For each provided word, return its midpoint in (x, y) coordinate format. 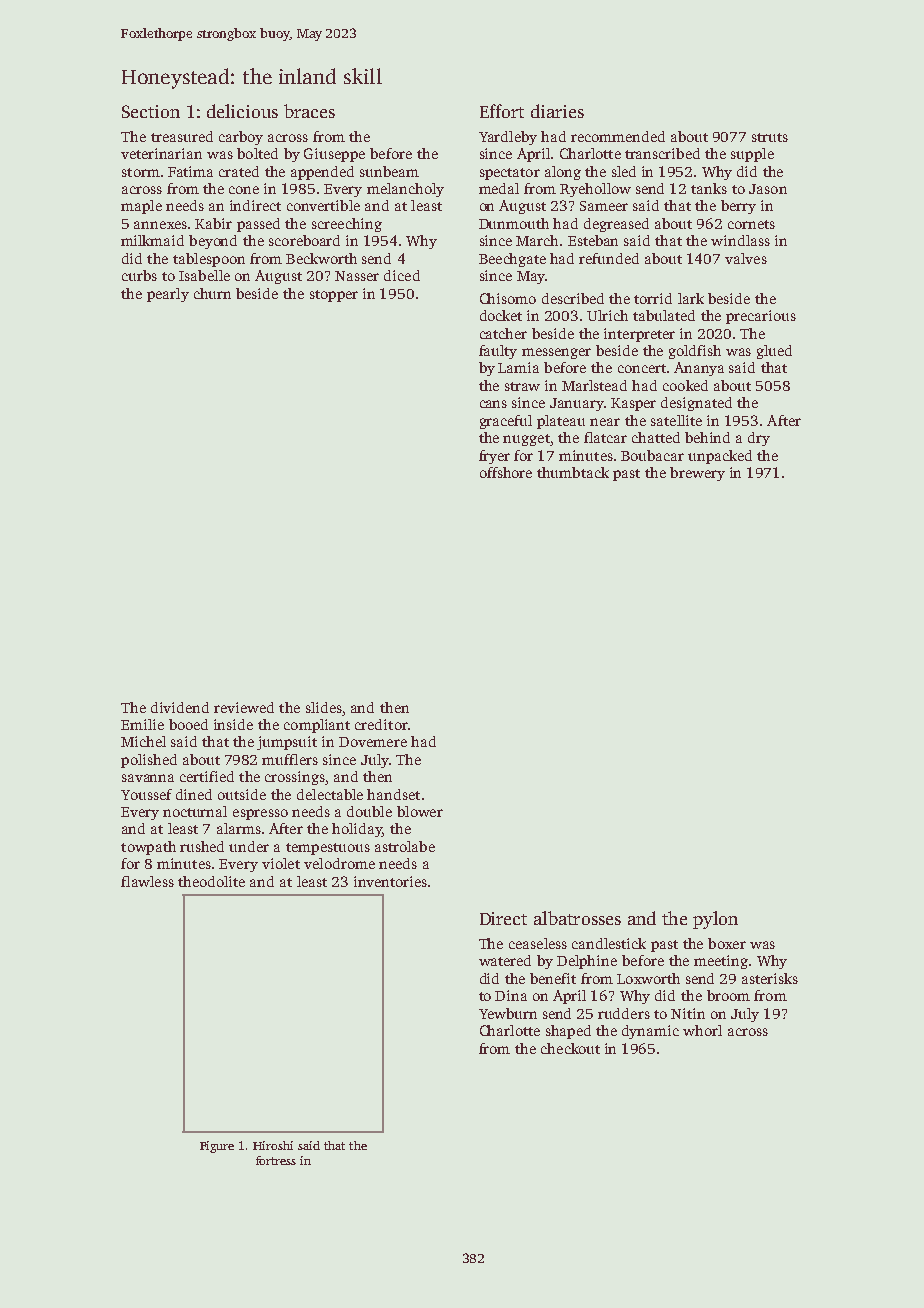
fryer (494, 457)
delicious (242, 111)
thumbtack (573, 472)
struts (770, 137)
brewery (697, 474)
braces (309, 111)
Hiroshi (273, 1145)
